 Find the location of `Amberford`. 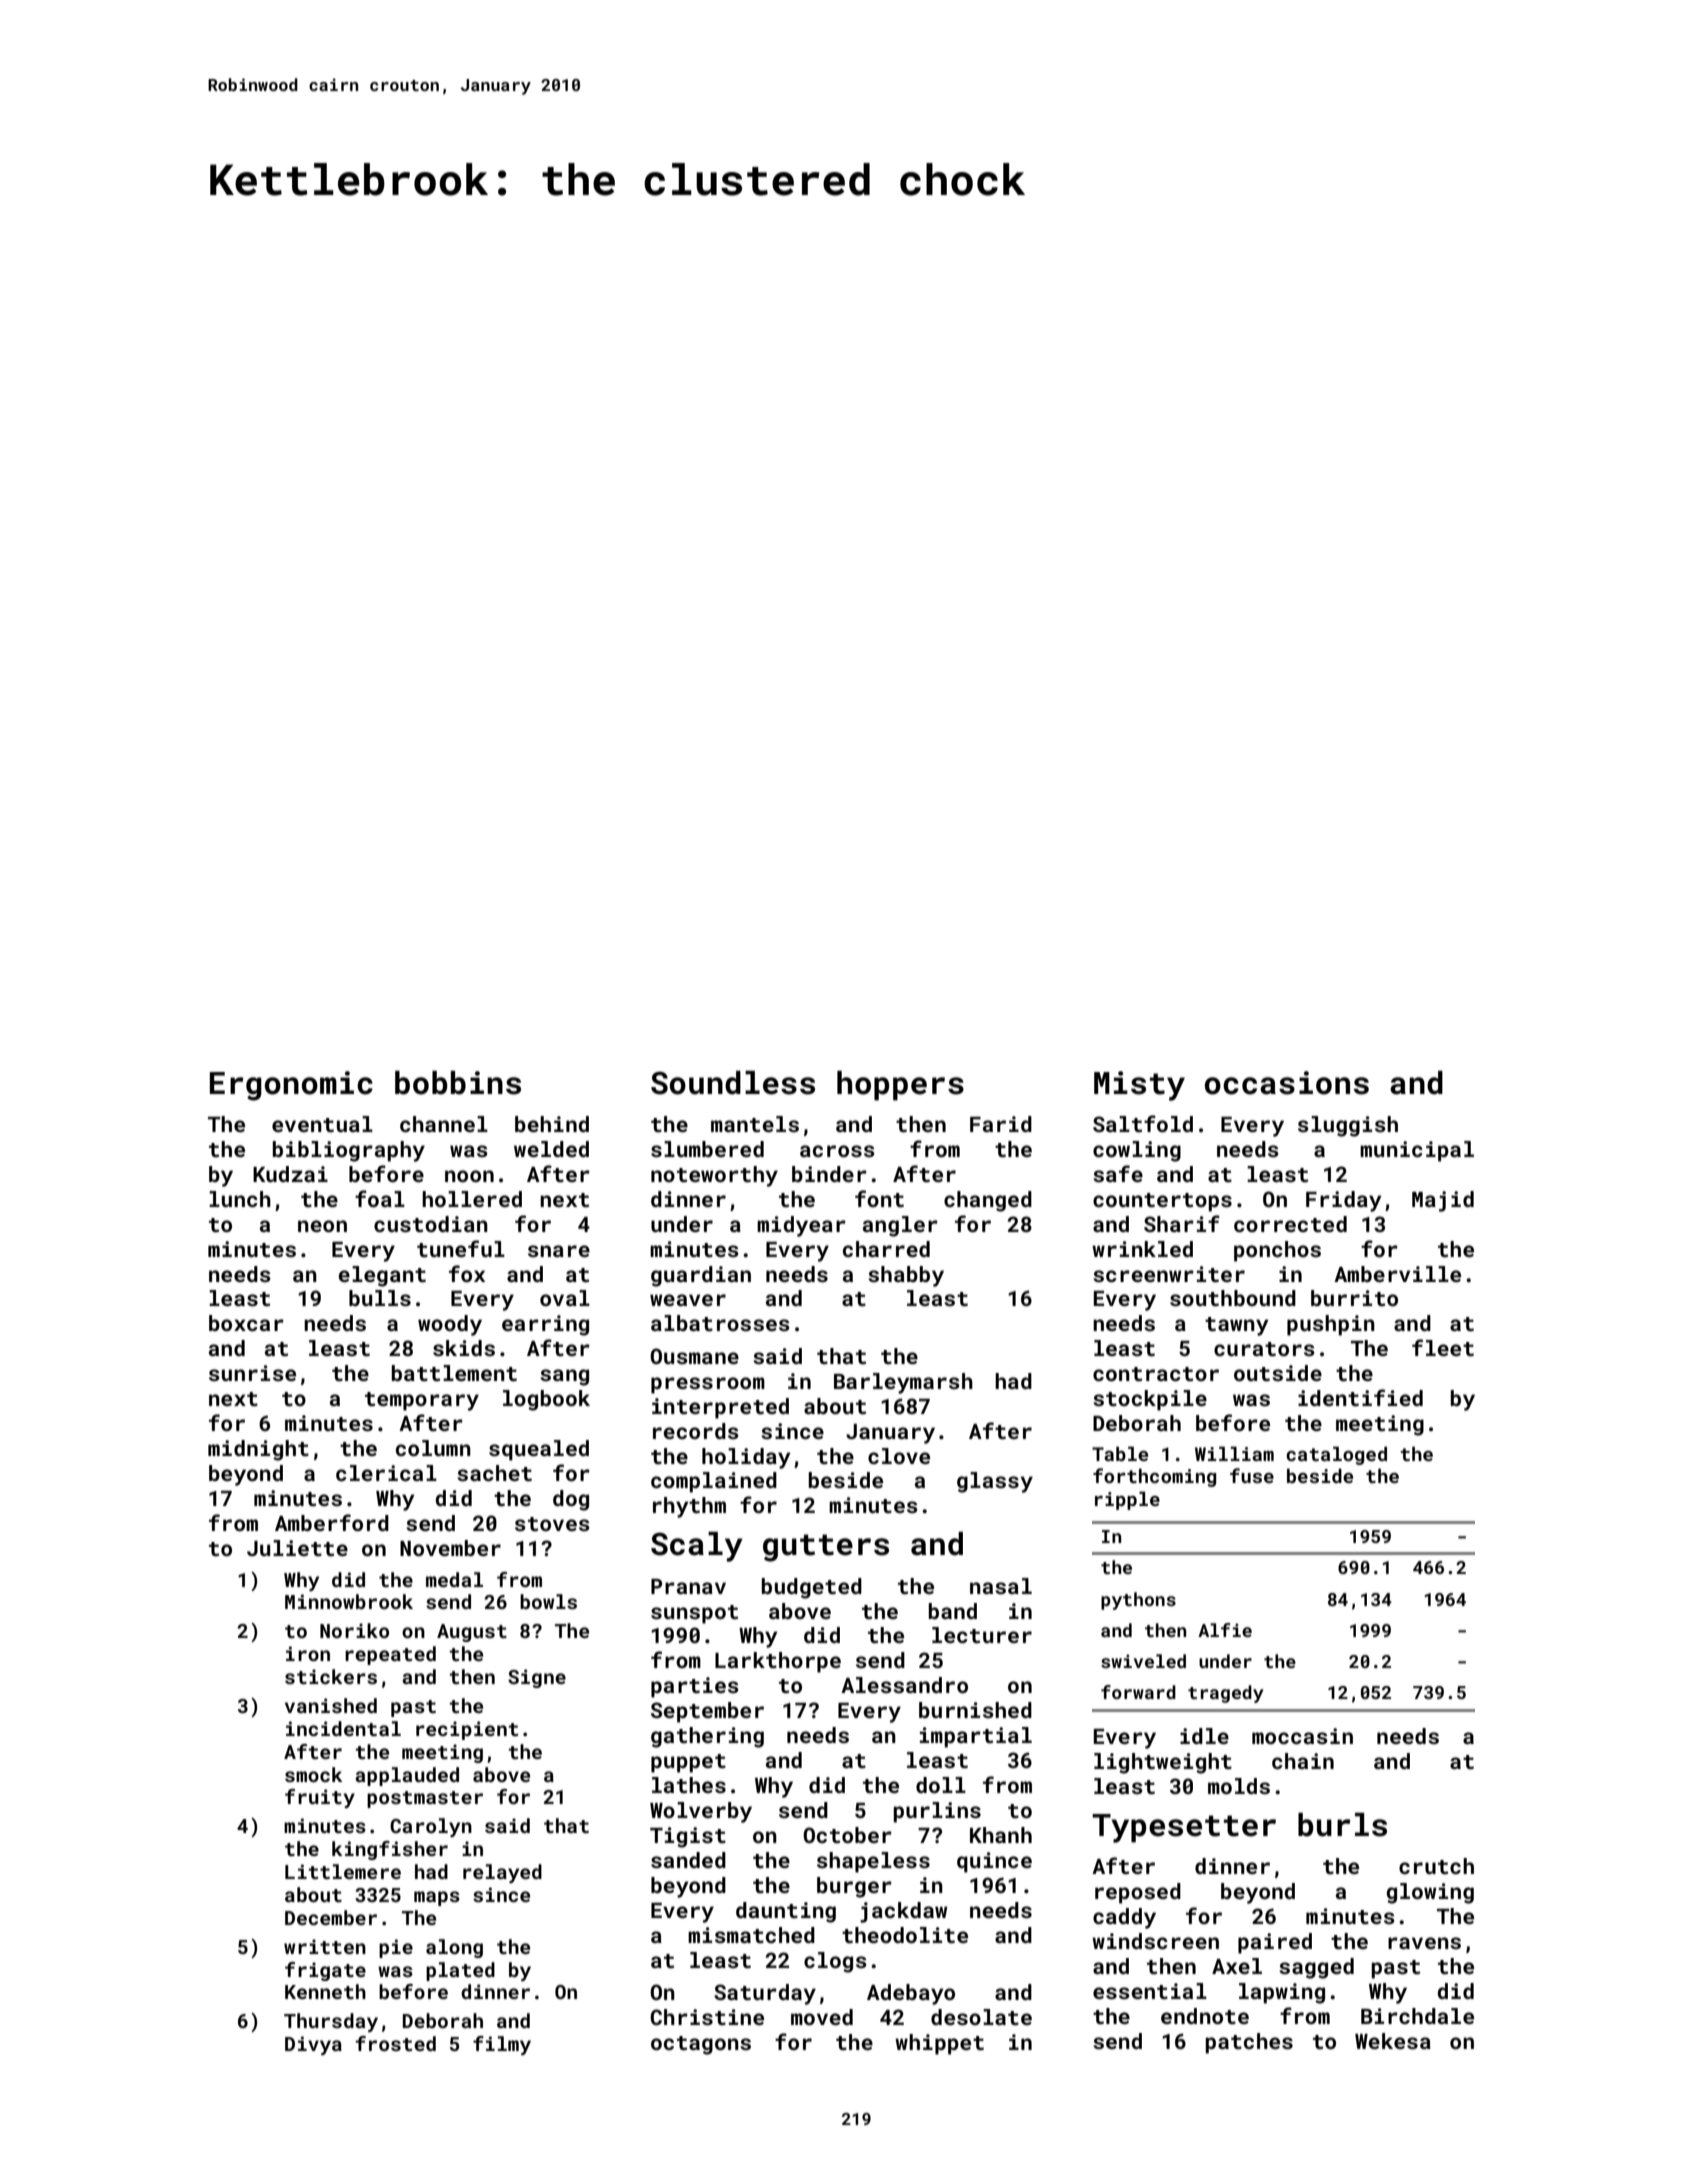

Amberford is located at coordinates (332, 1522).
